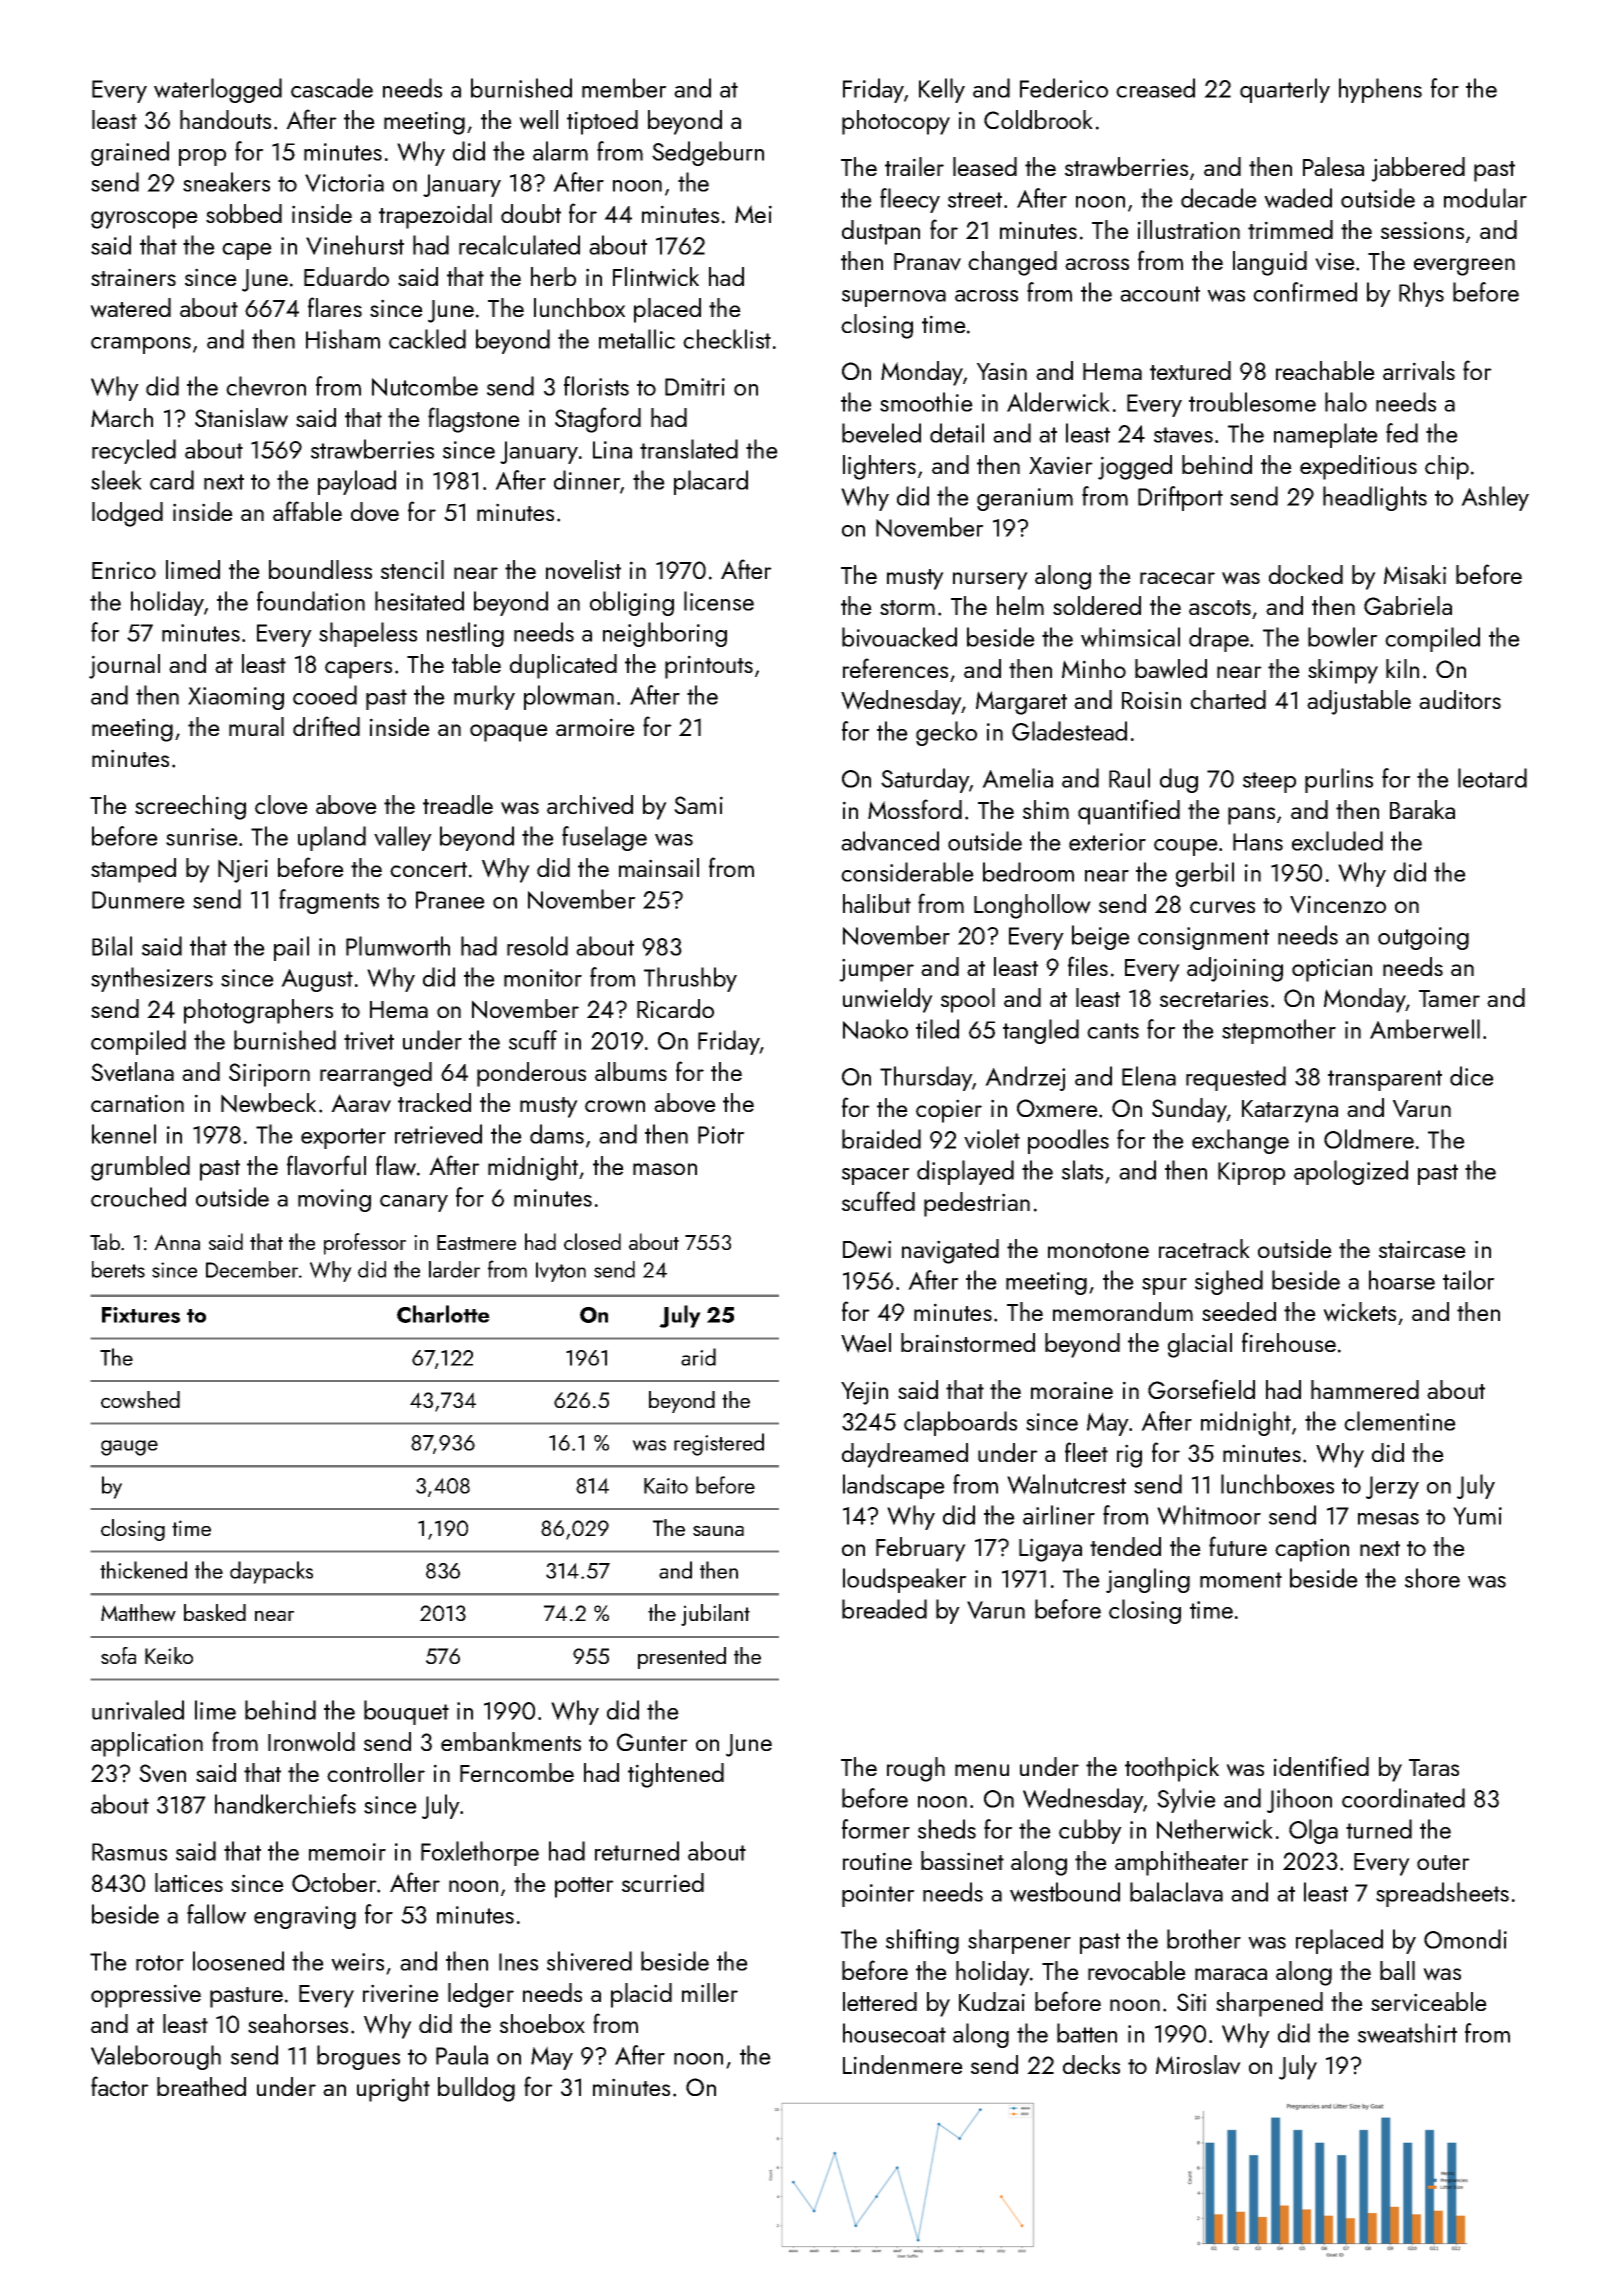 The image size is (1620, 2292). What do you see at coordinates (915, 809) in the document?
I see `Mossford` at bounding box center [915, 809].
